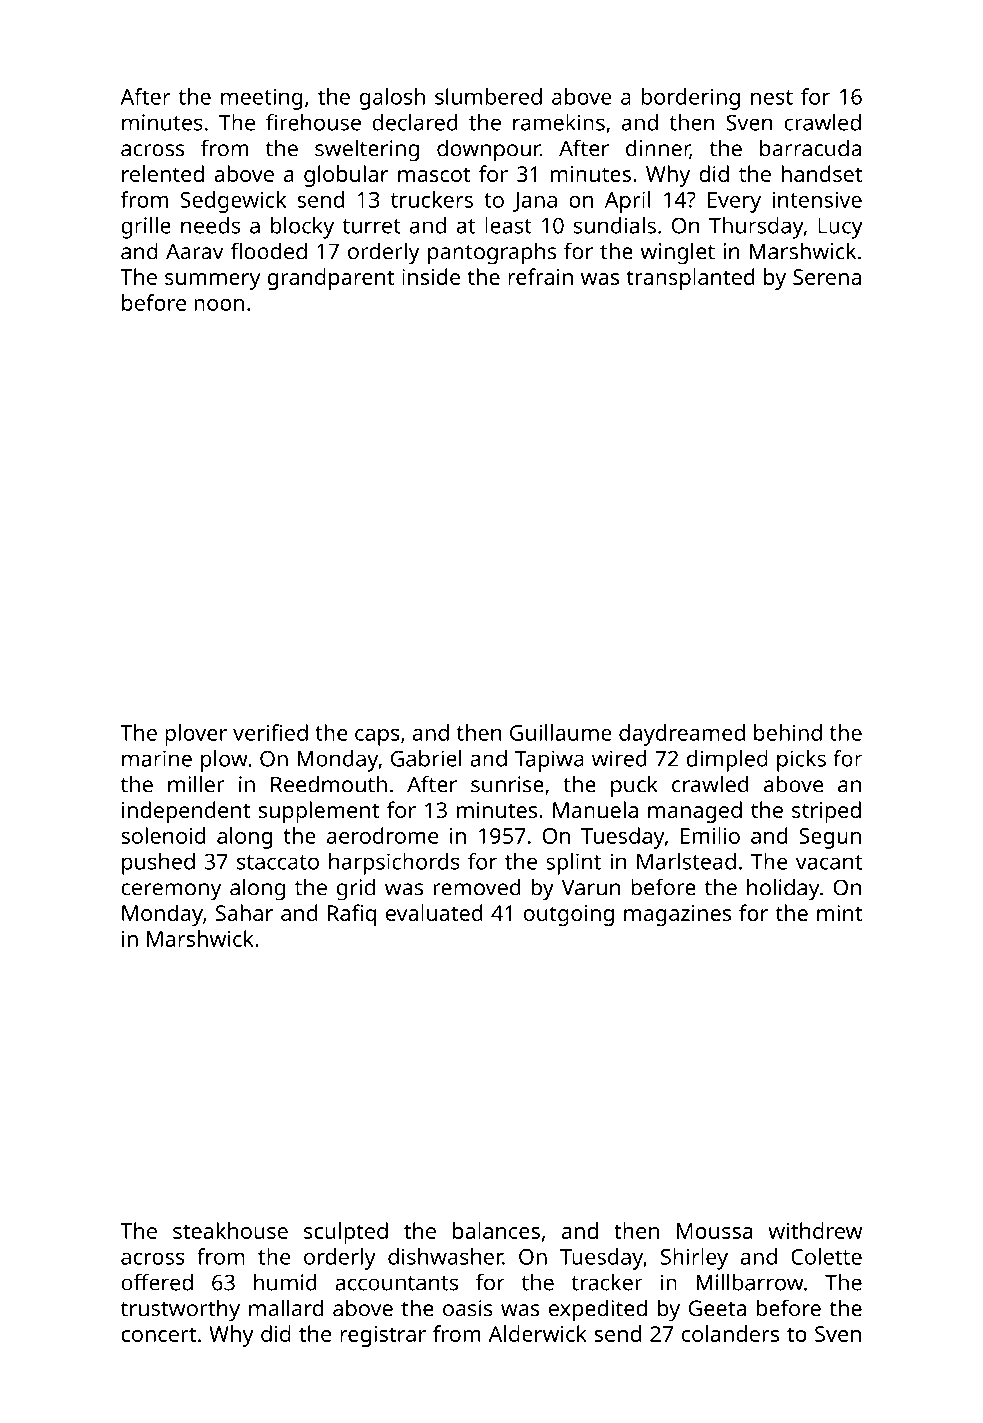 This screenshot has width=983, height=1423. I want to click on inside, so click(431, 276).
